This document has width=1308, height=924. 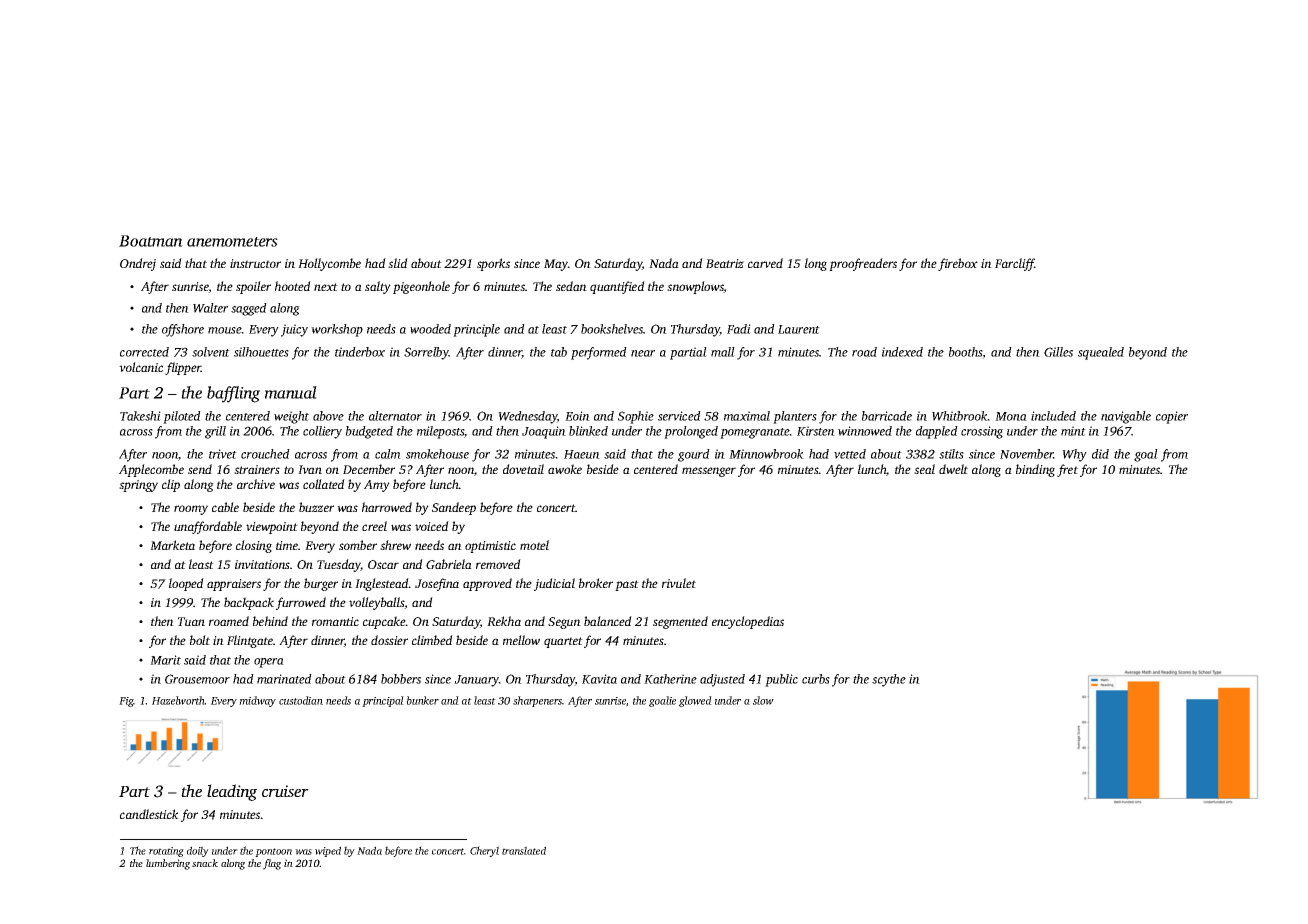 What do you see at coordinates (1015, 264) in the document?
I see `Farcliff` at bounding box center [1015, 264].
